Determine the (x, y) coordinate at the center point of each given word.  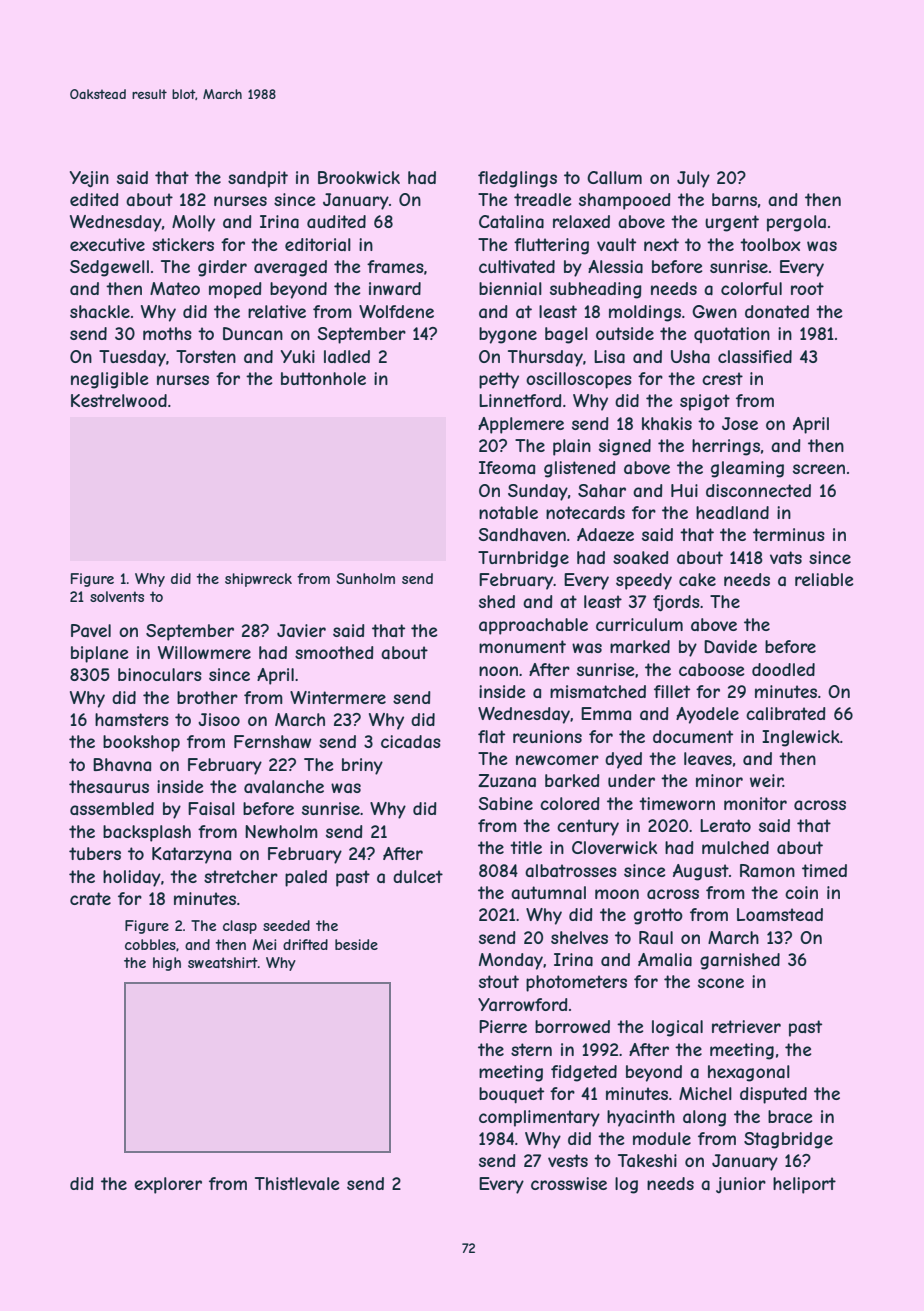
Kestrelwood (119, 400)
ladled (347, 356)
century (588, 827)
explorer (168, 1185)
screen (819, 469)
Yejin (89, 179)
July (693, 179)
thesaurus (109, 786)
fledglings (517, 179)
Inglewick (801, 738)
